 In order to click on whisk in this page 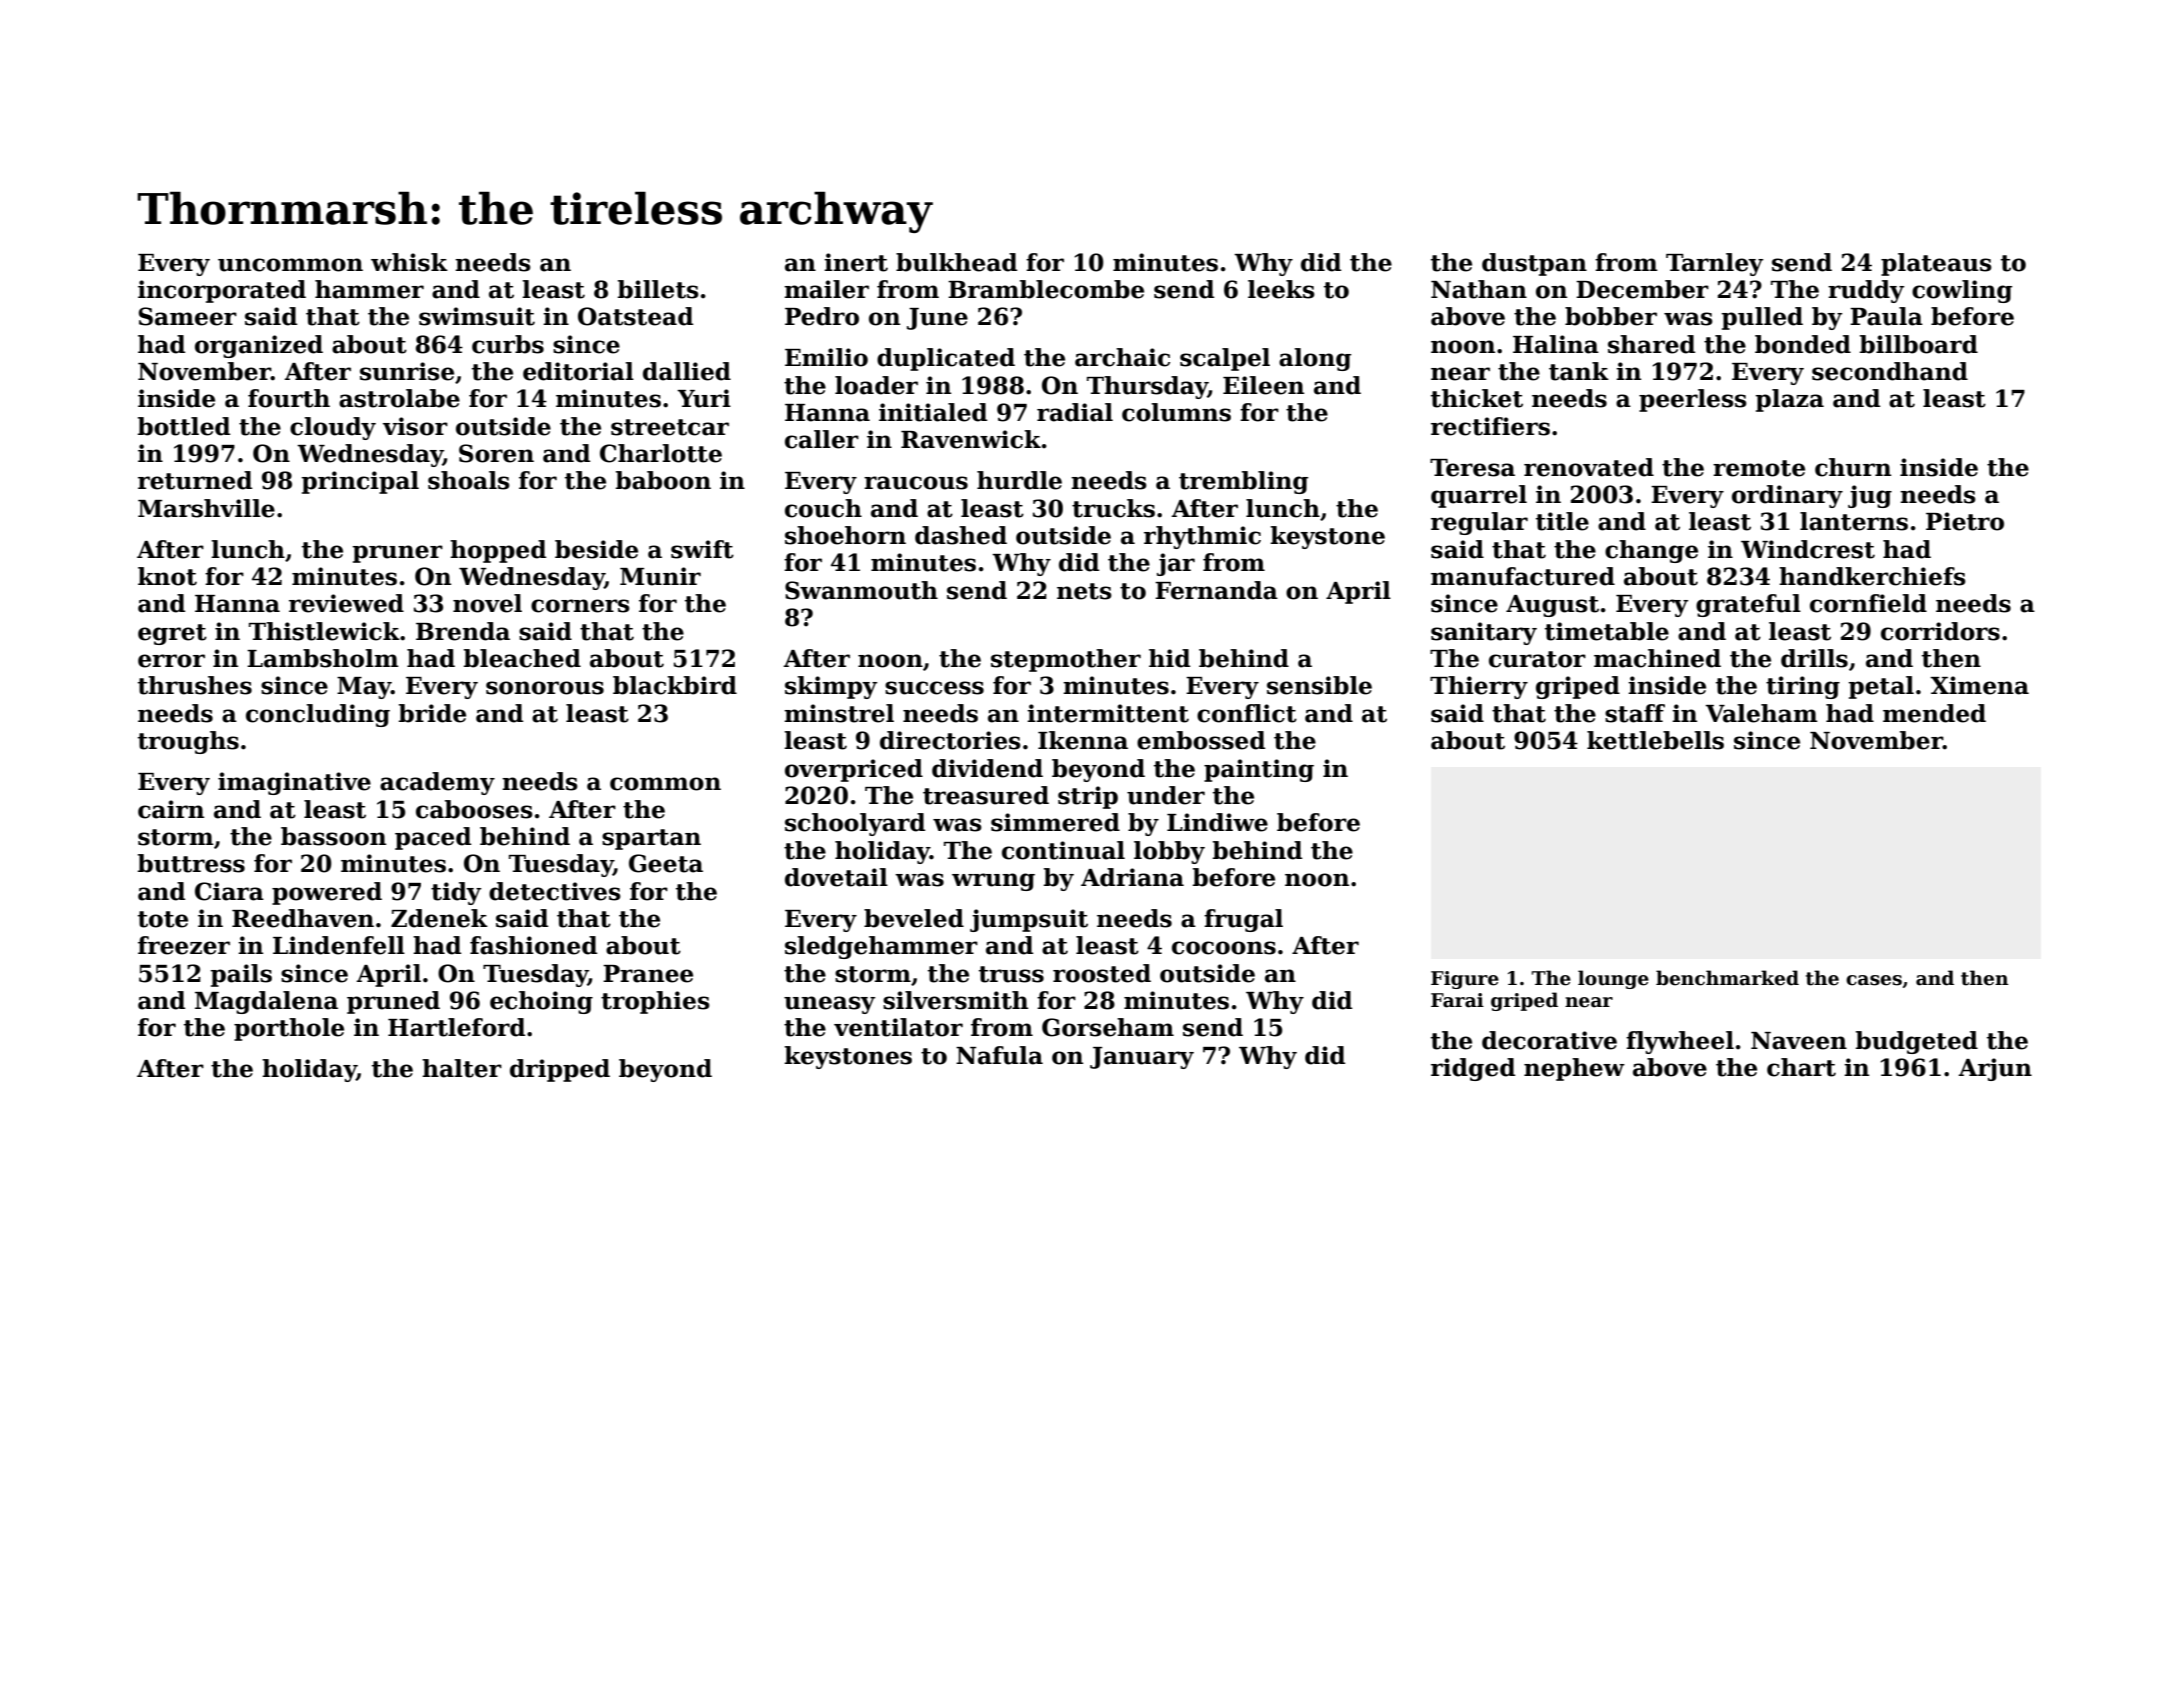, I will do `click(409, 262)`.
